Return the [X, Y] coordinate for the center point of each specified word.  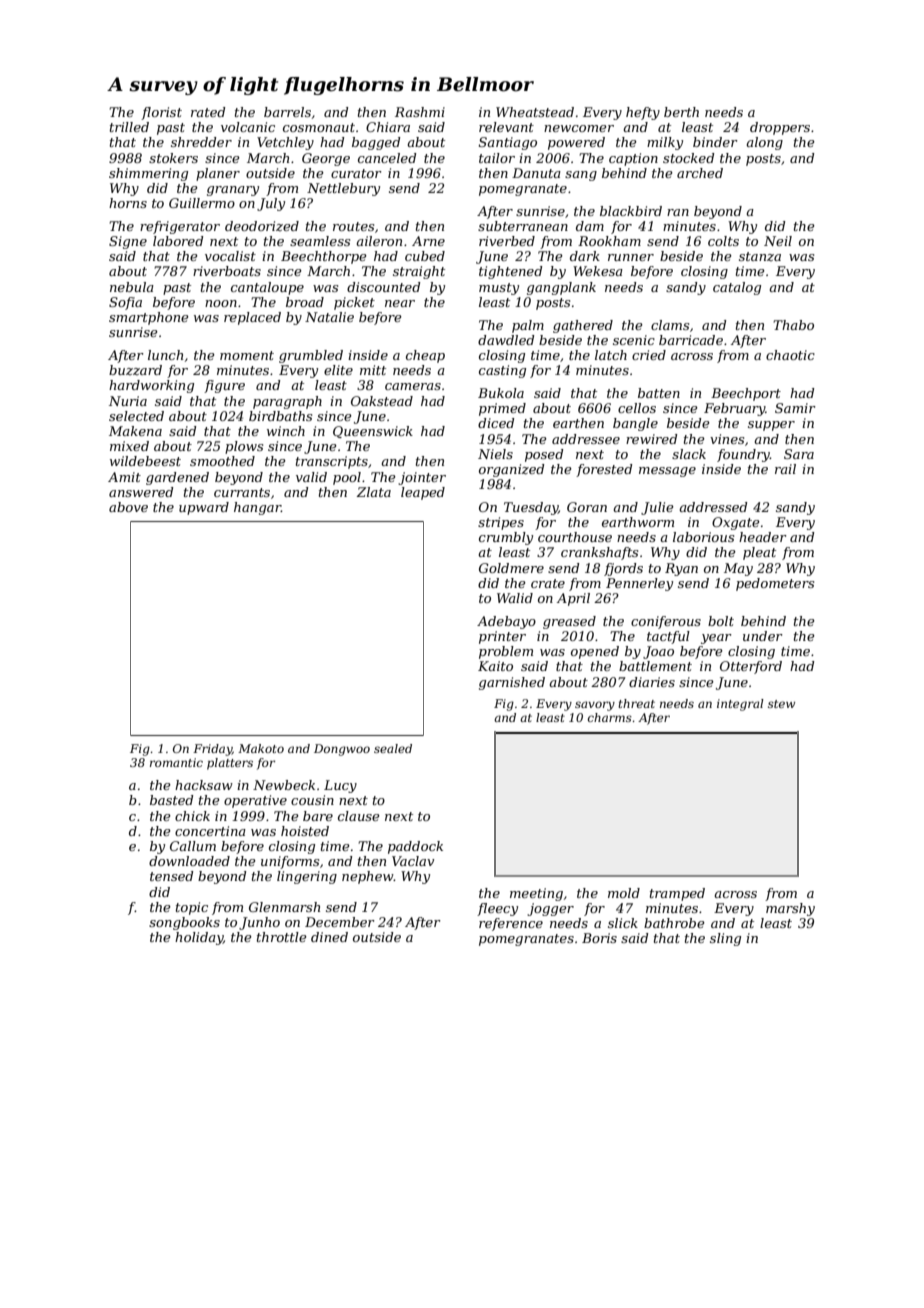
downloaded [189, 861]
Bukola [501, 393]
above [128, 507]
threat [636, 703]
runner [631, 257]
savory [595, 706]
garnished [512, 683]
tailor [497, 158]
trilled [129, 127]
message [667, 472]
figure [224, 386]
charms [610, 717]
